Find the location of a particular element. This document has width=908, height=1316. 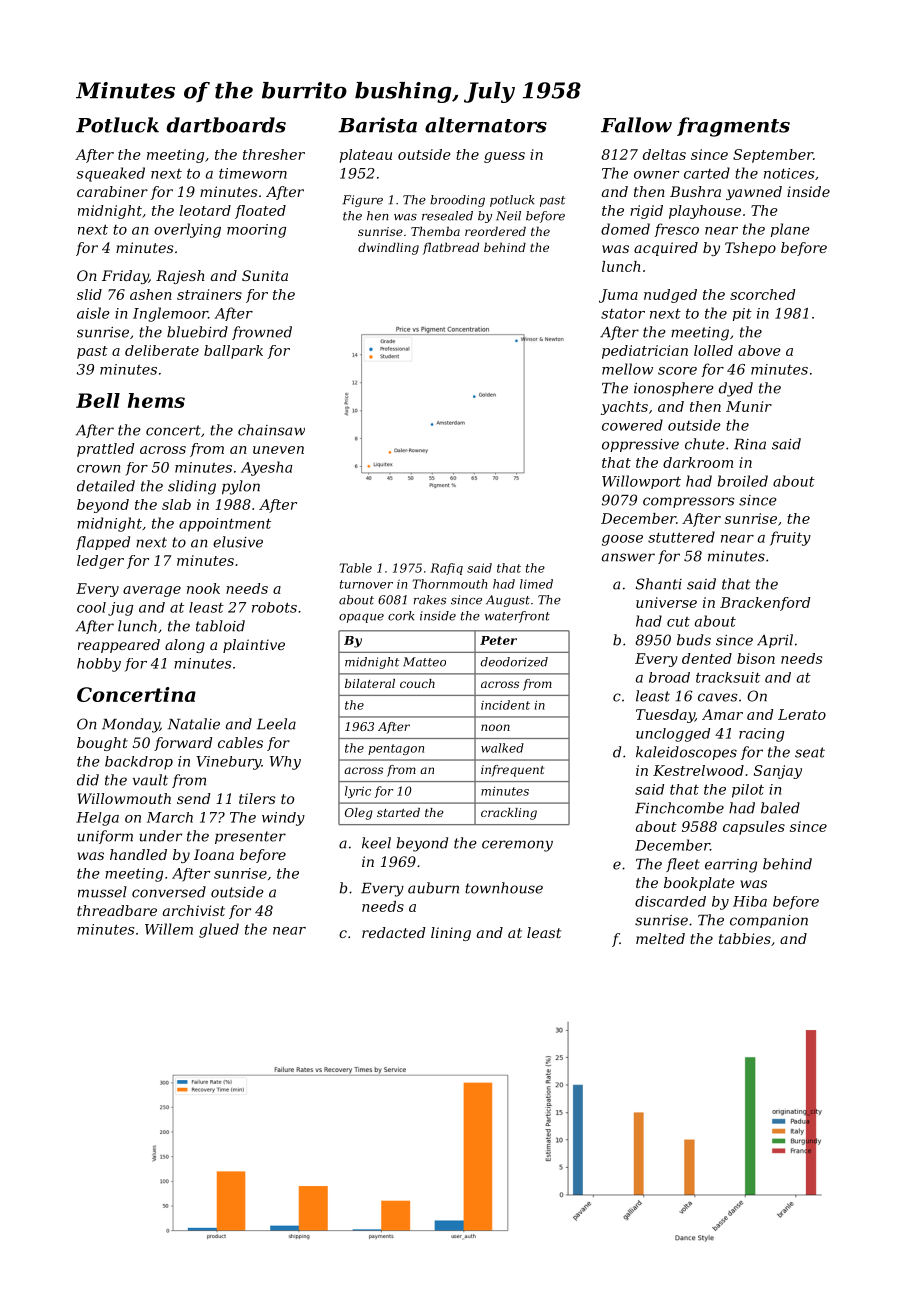

lining is located at coordinates (451, 934).
